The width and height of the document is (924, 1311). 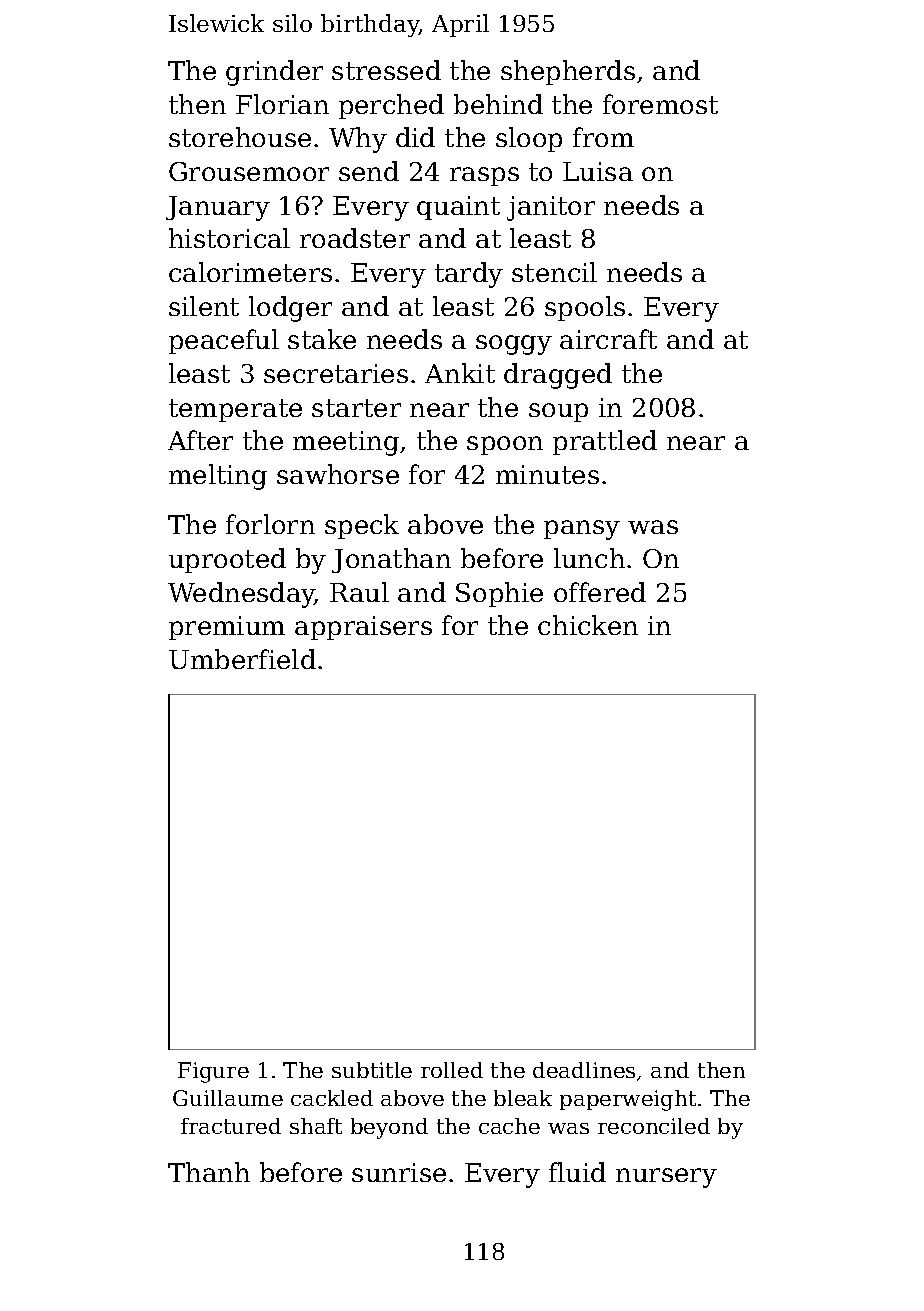 I want to click on sunrise, so click(x=399, y=1172).
